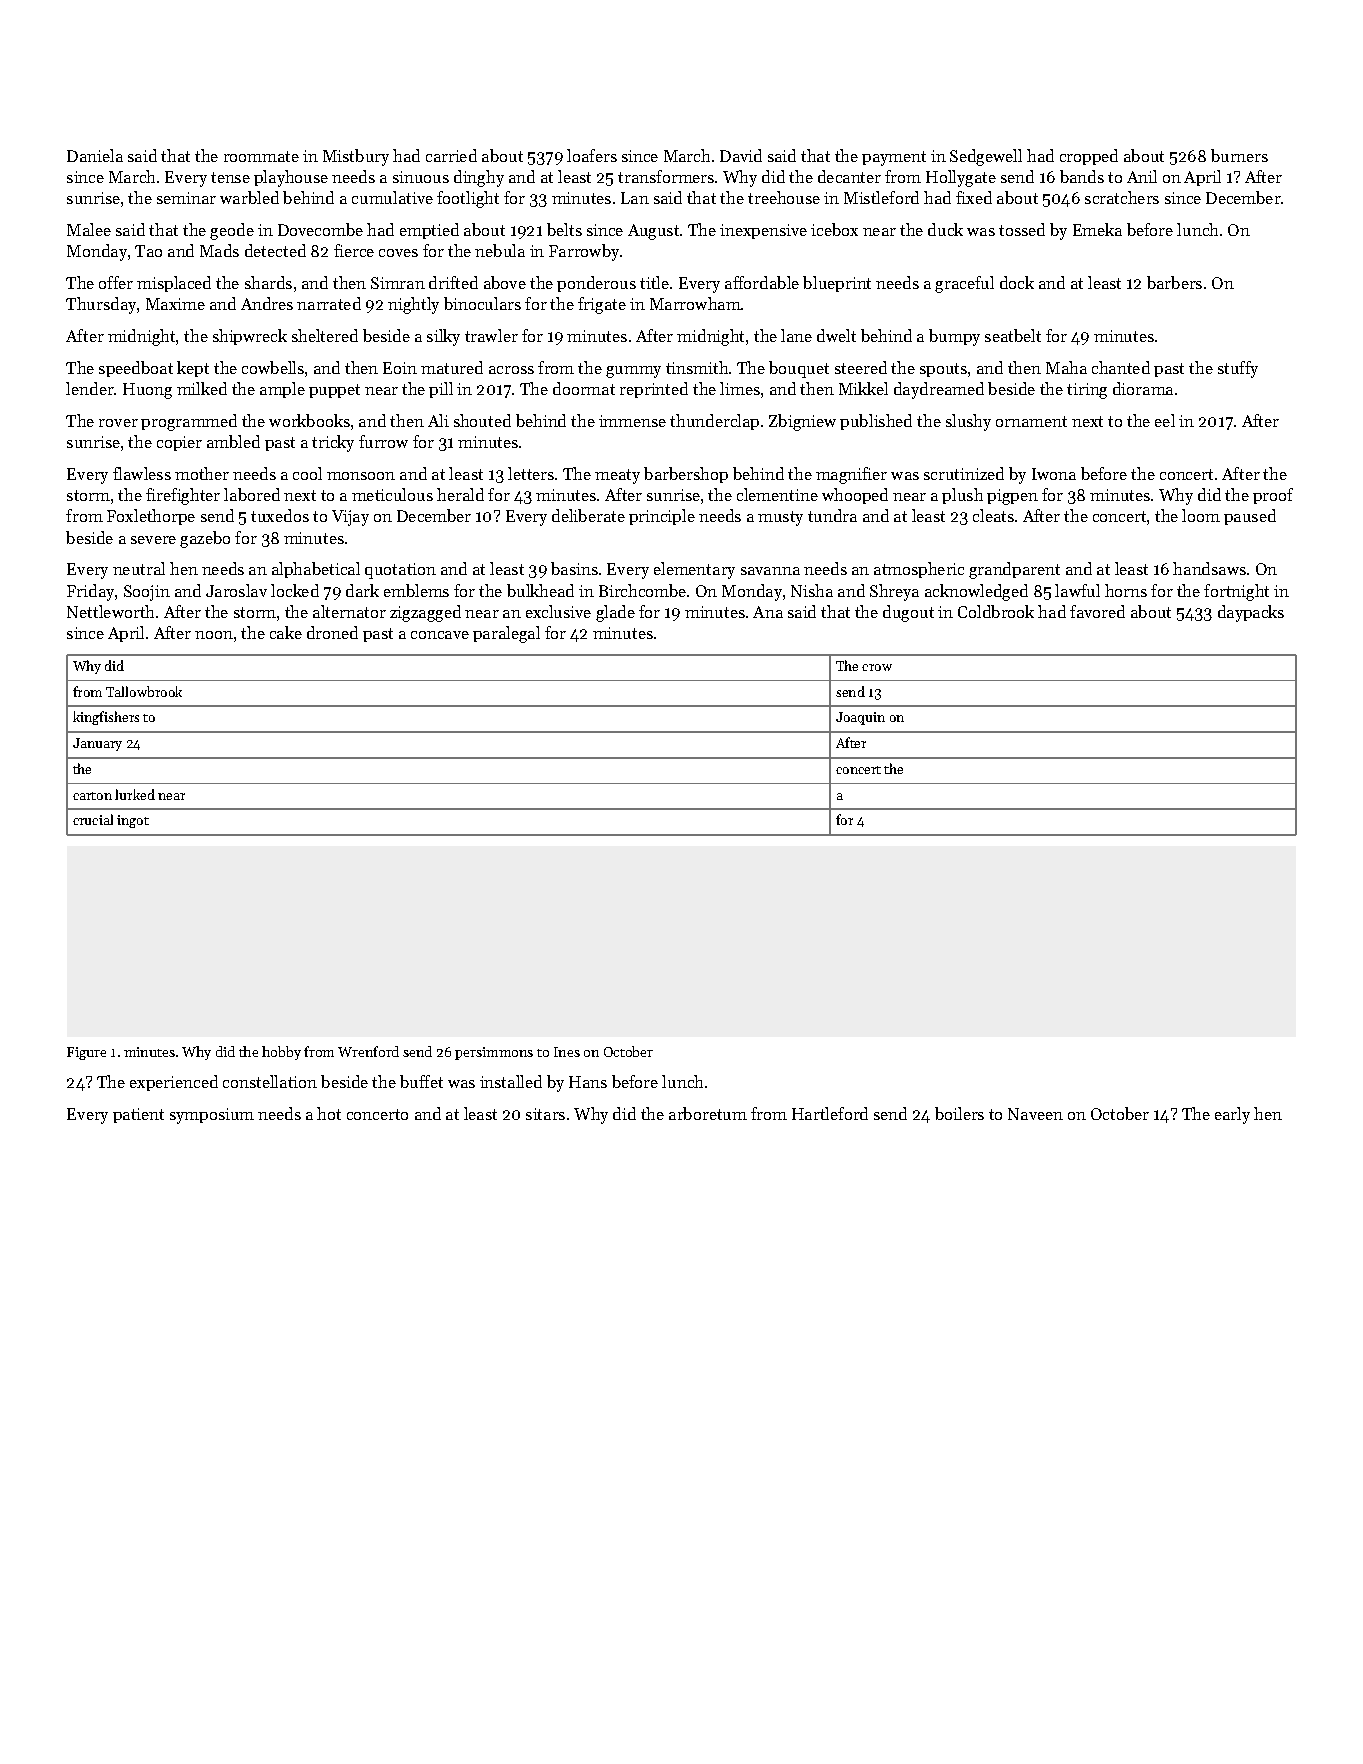  Describe the element at coordinates (86, 1053) in the screenshot. I see `Figure` at that location.
